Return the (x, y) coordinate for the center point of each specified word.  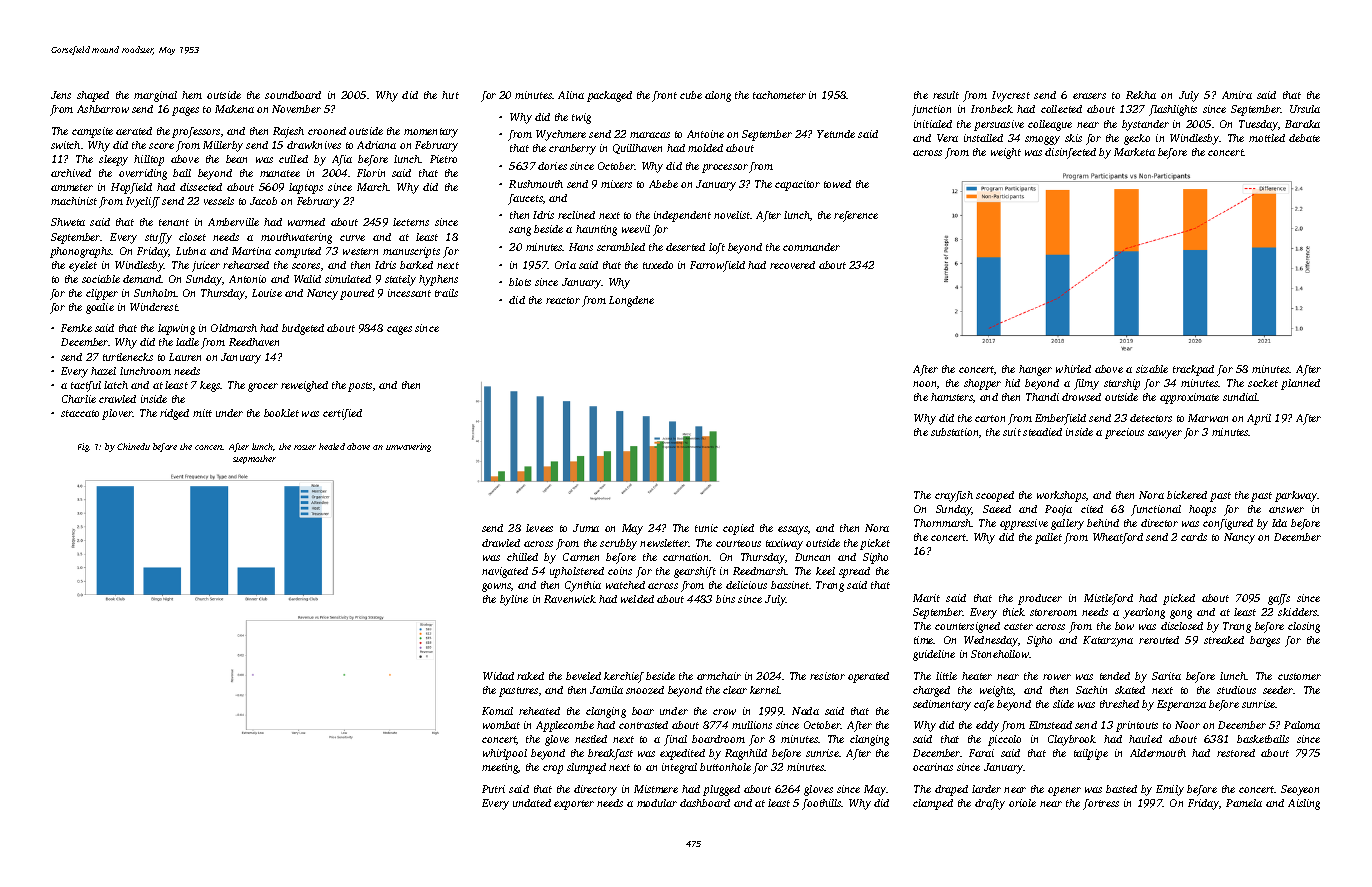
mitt (202, 413)
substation (954, 432)
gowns (496, 587)
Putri (493, 789)
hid (1012, 383)
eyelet (83, 266)
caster (1018, 626)
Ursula (1305, 109)
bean (236, 159)
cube (691, 95)
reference (856, 216)
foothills (822, 804)
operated (868, 677)
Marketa (1134, 152)
